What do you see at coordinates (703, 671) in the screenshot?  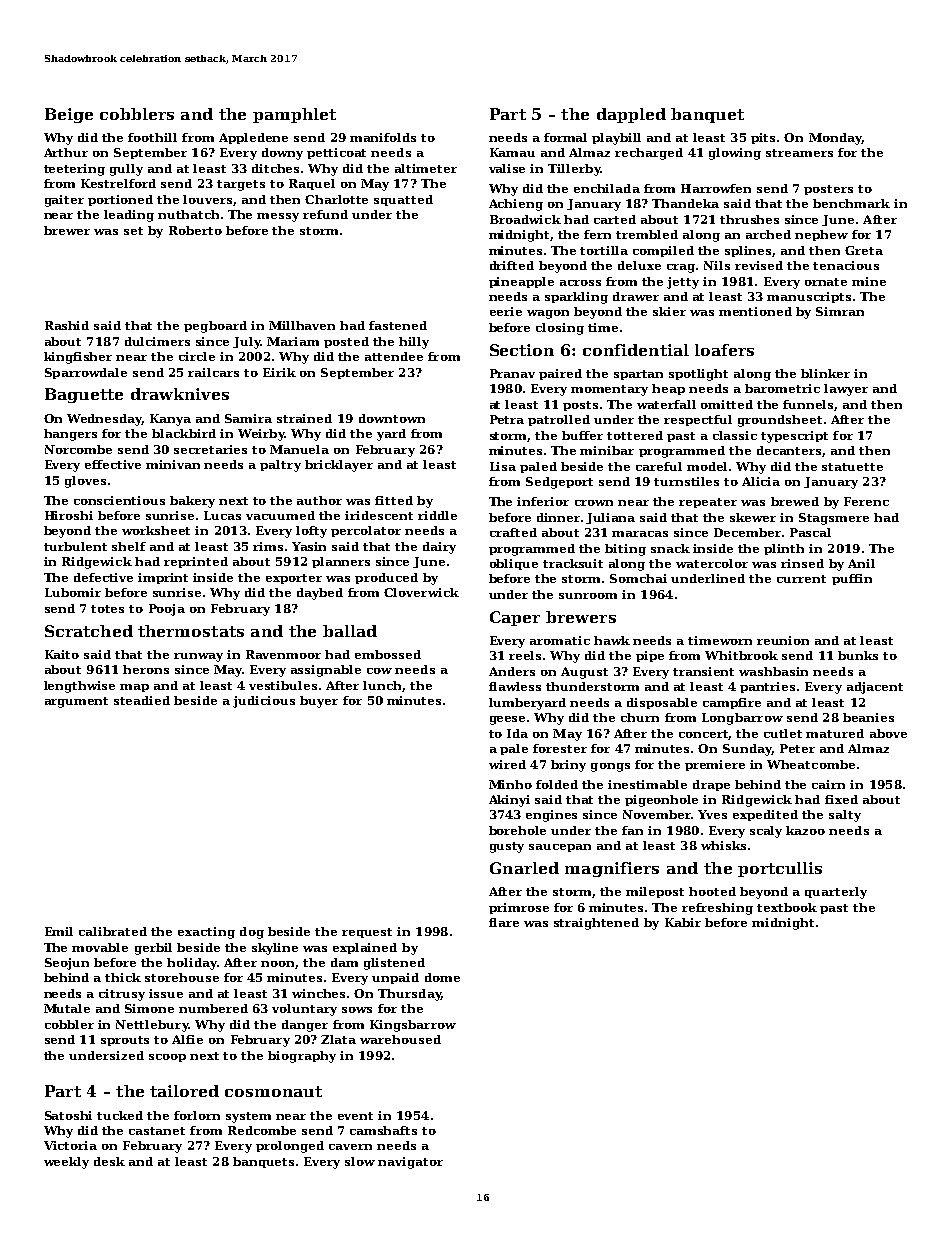 I see `transient` at bounding box center [703, 671].
